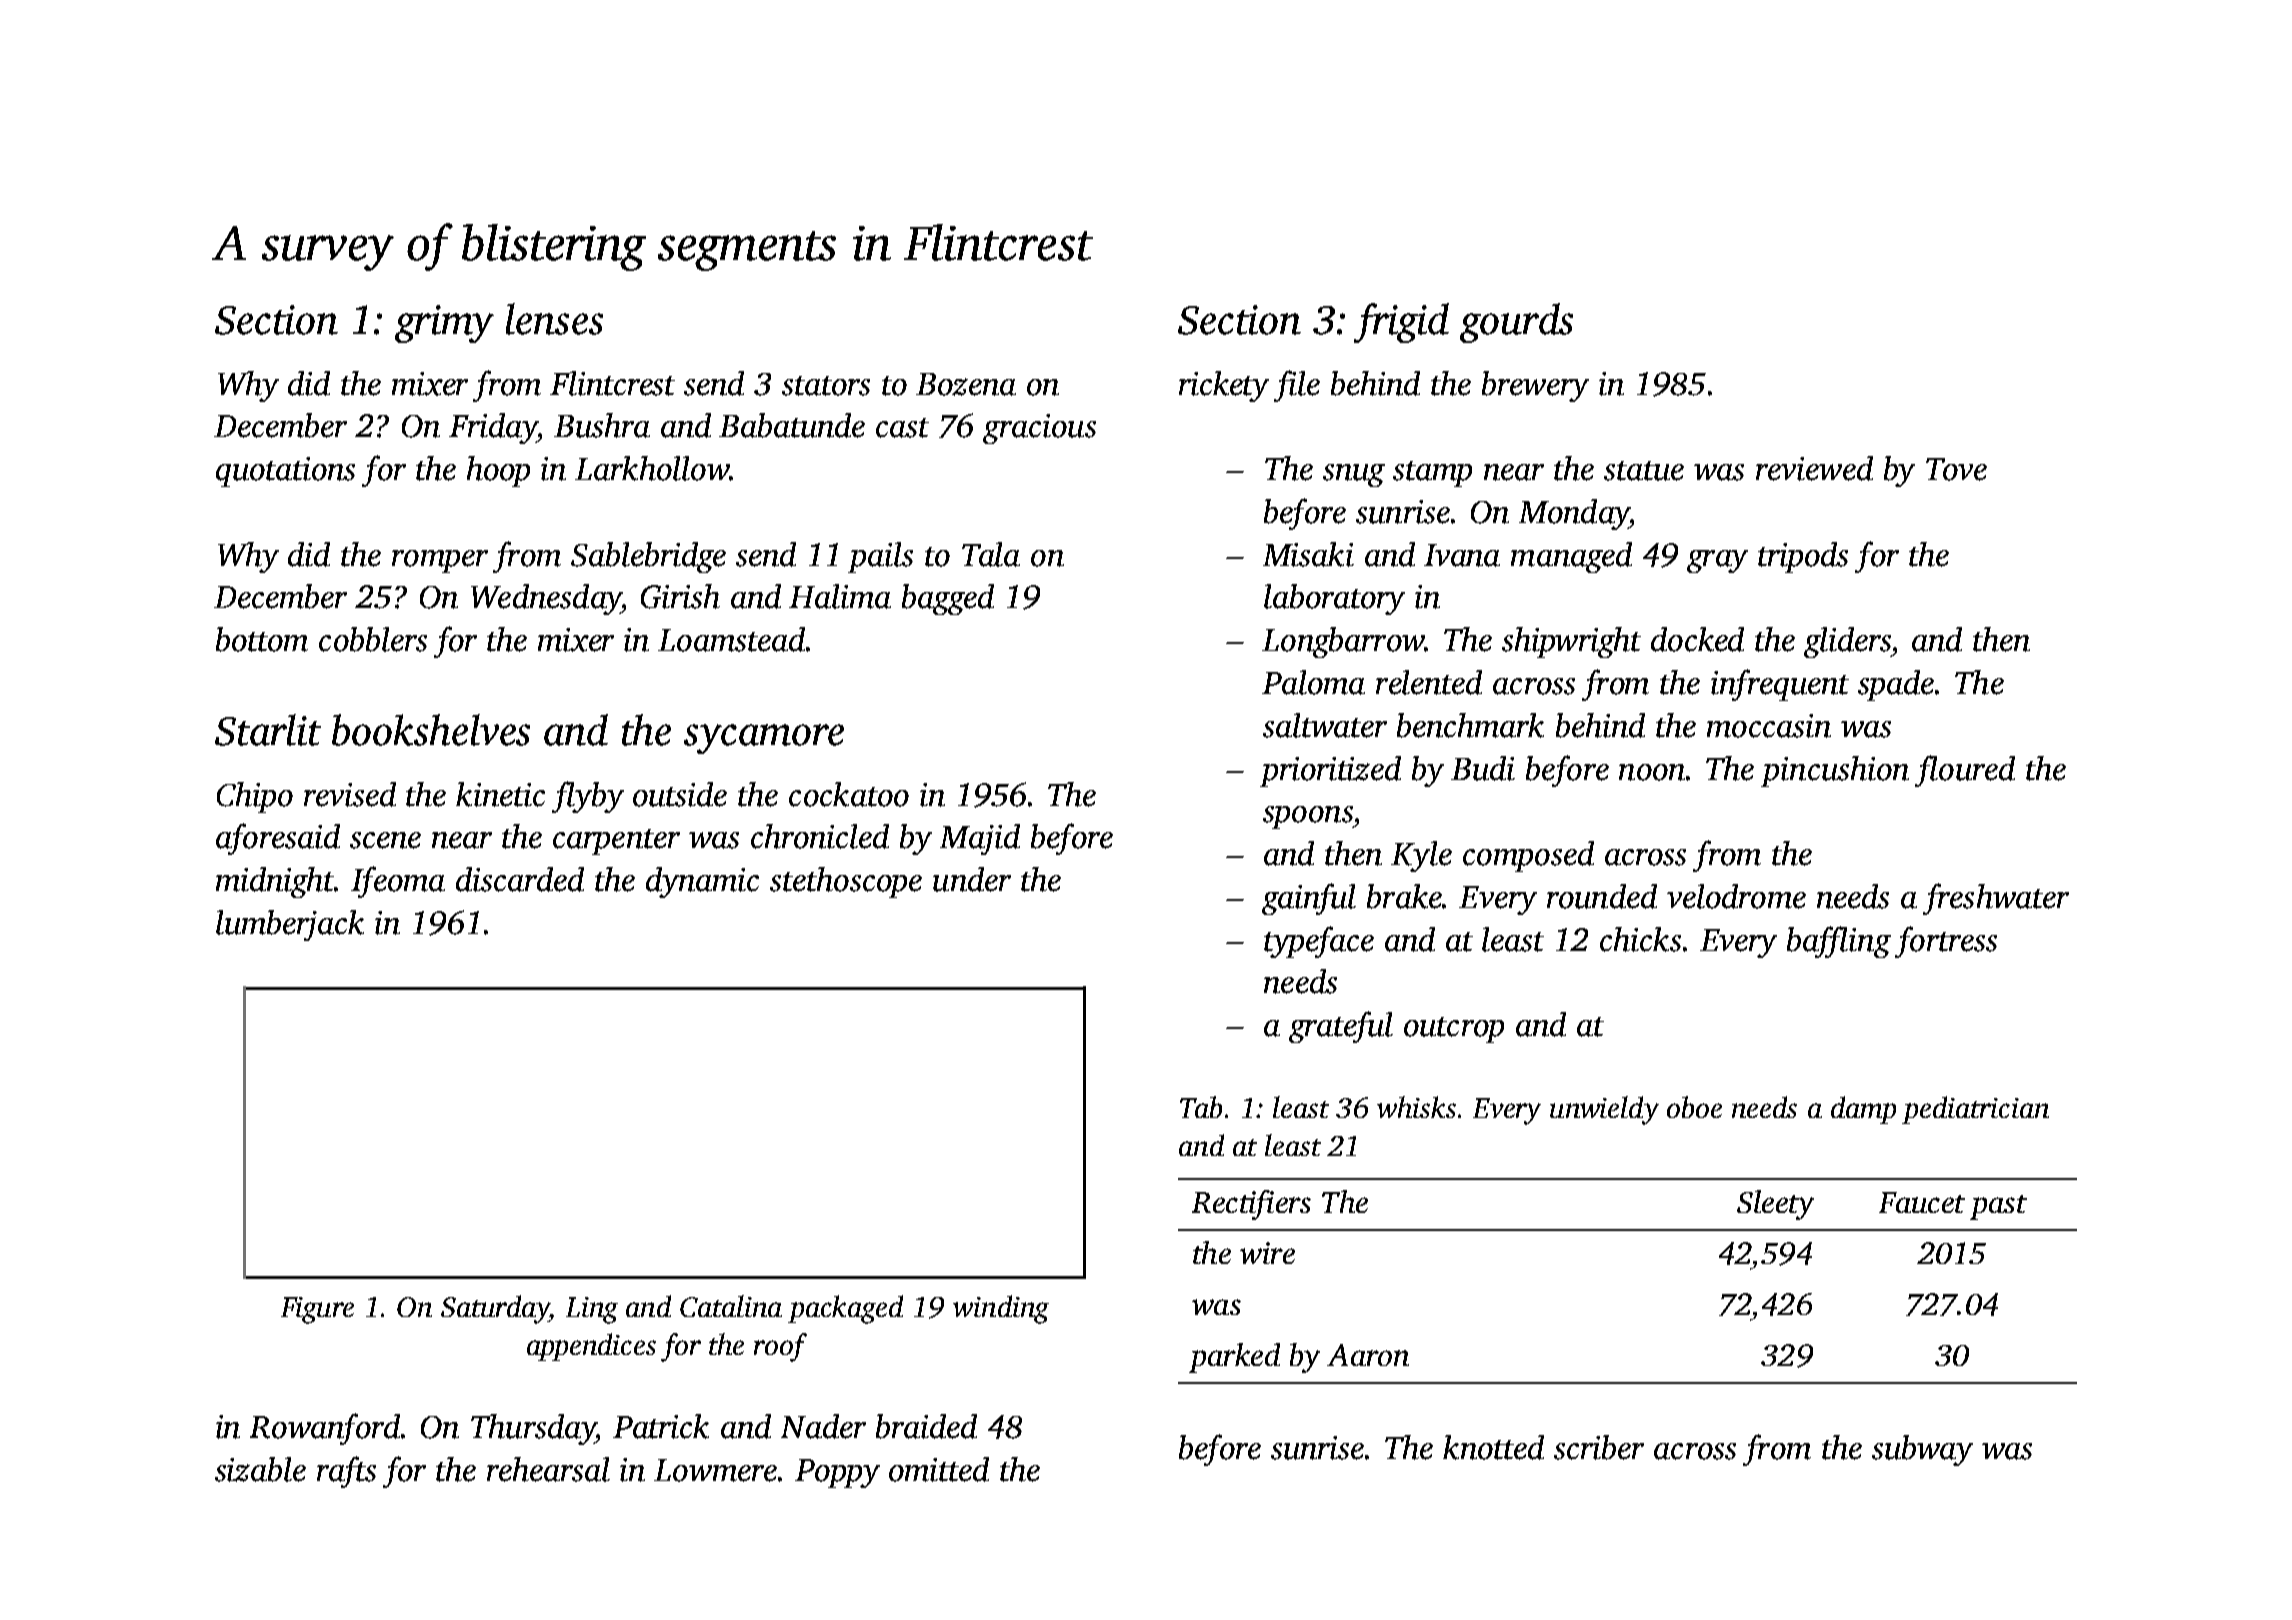  I want to click on Sleety, so click(1775, 1205).
